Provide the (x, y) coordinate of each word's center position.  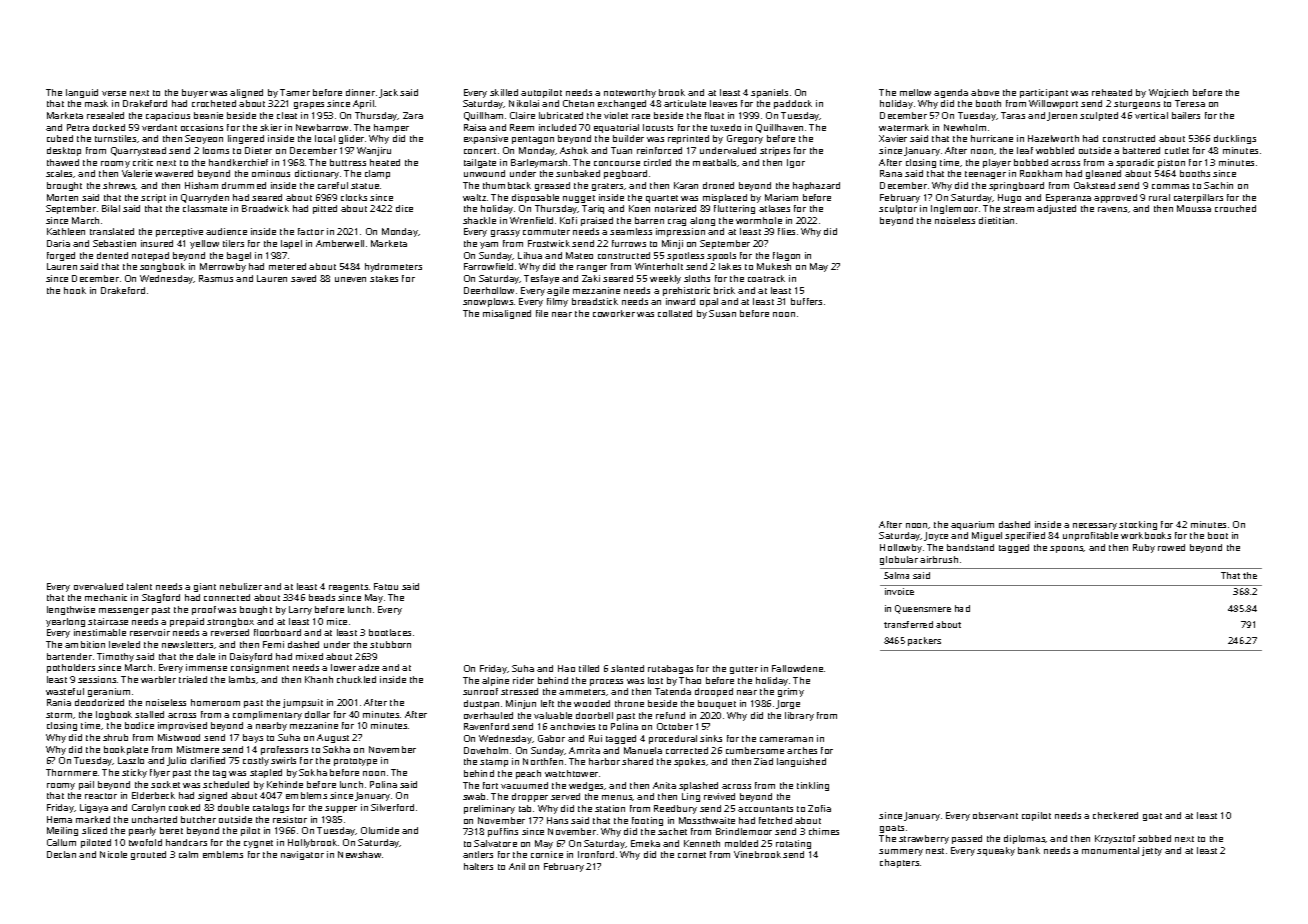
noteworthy (630, 93)
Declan (61, 854)
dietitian (996, 220)
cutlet (1177, 150)
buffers (806, 301)
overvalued (98, 586)
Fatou (386, 586)
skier (271, 127)
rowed (1171, 547)
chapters (899, 863)
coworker (614, 313)
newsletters (187, 644)
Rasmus (216, 278)
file (542, 313)
